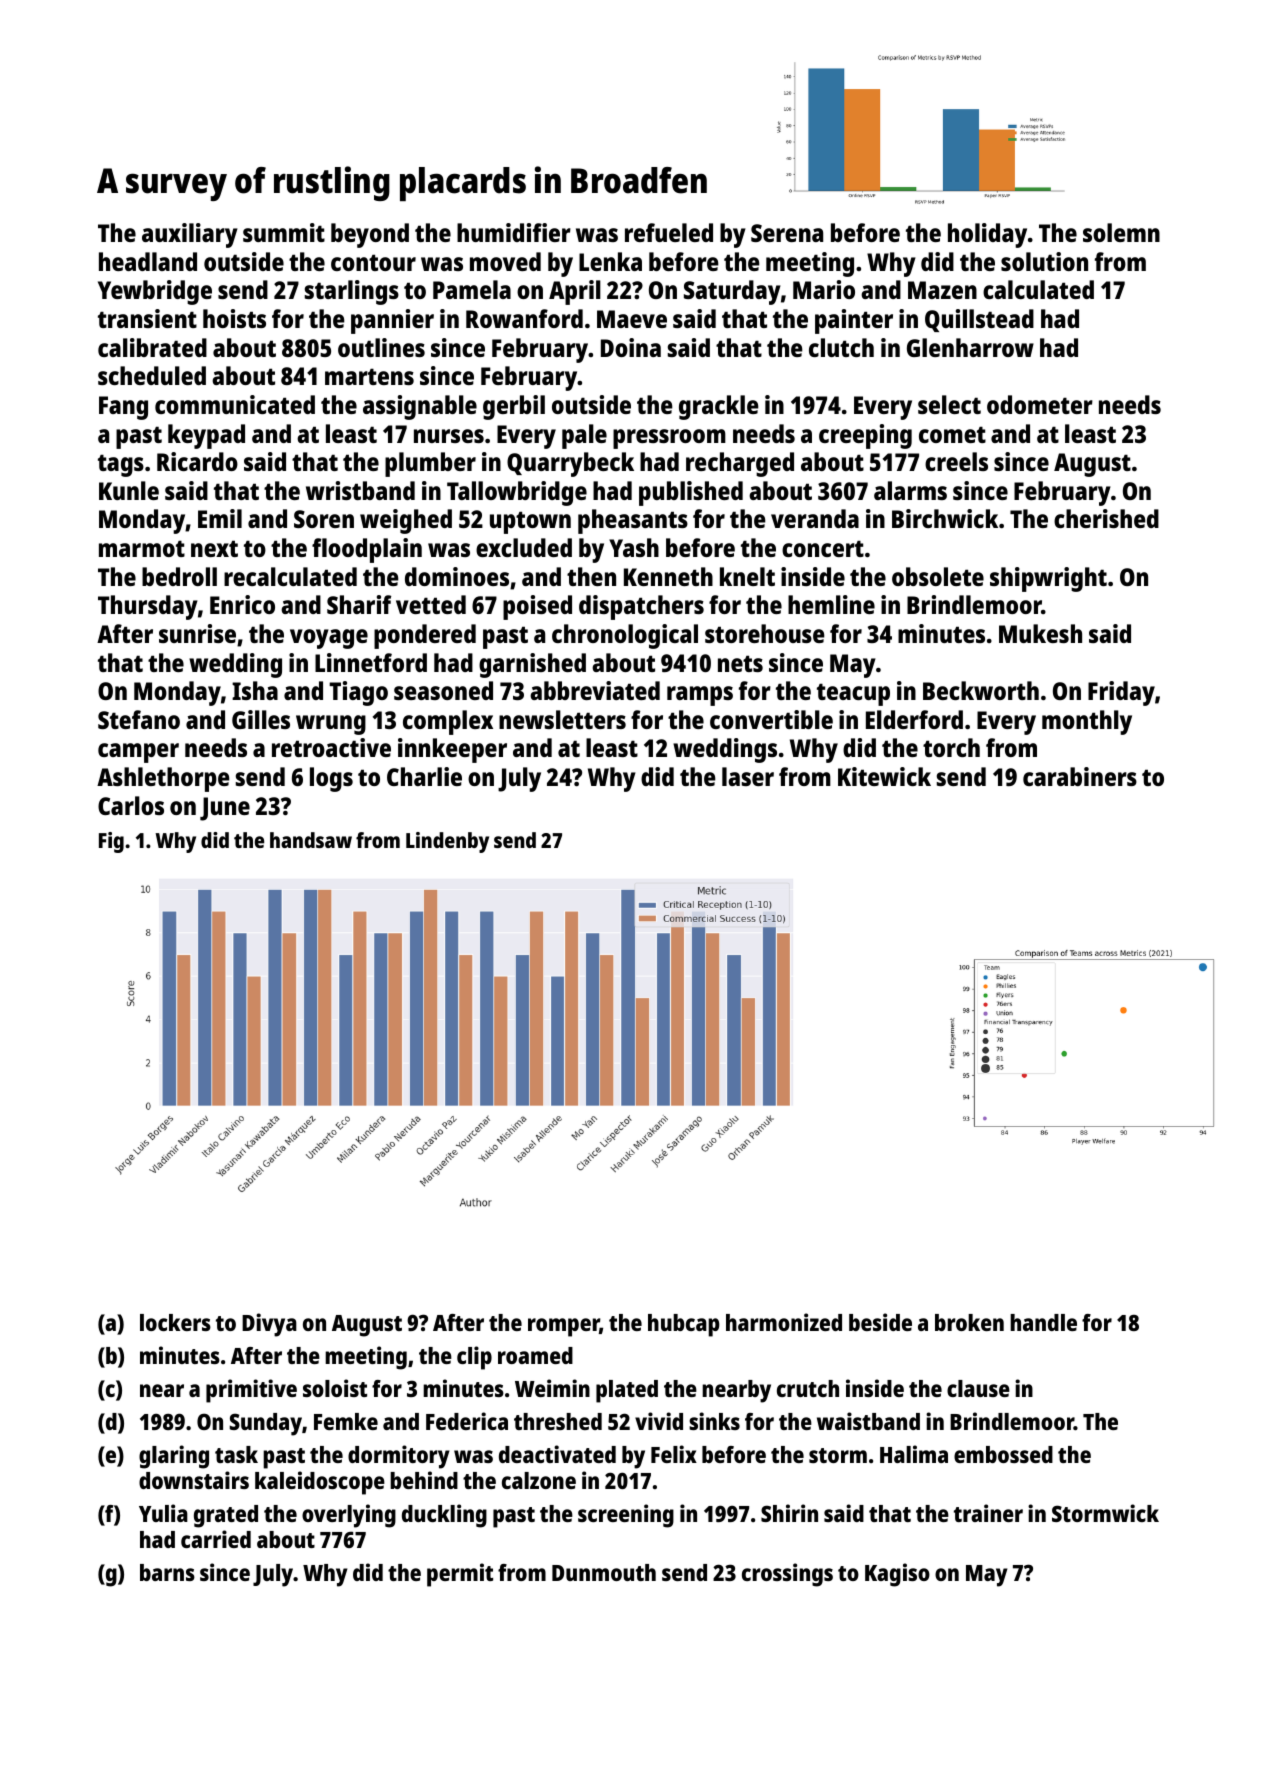  Describe the element at coordinates (988, 1513) in the screenshot. I see `trainer` at that location.
